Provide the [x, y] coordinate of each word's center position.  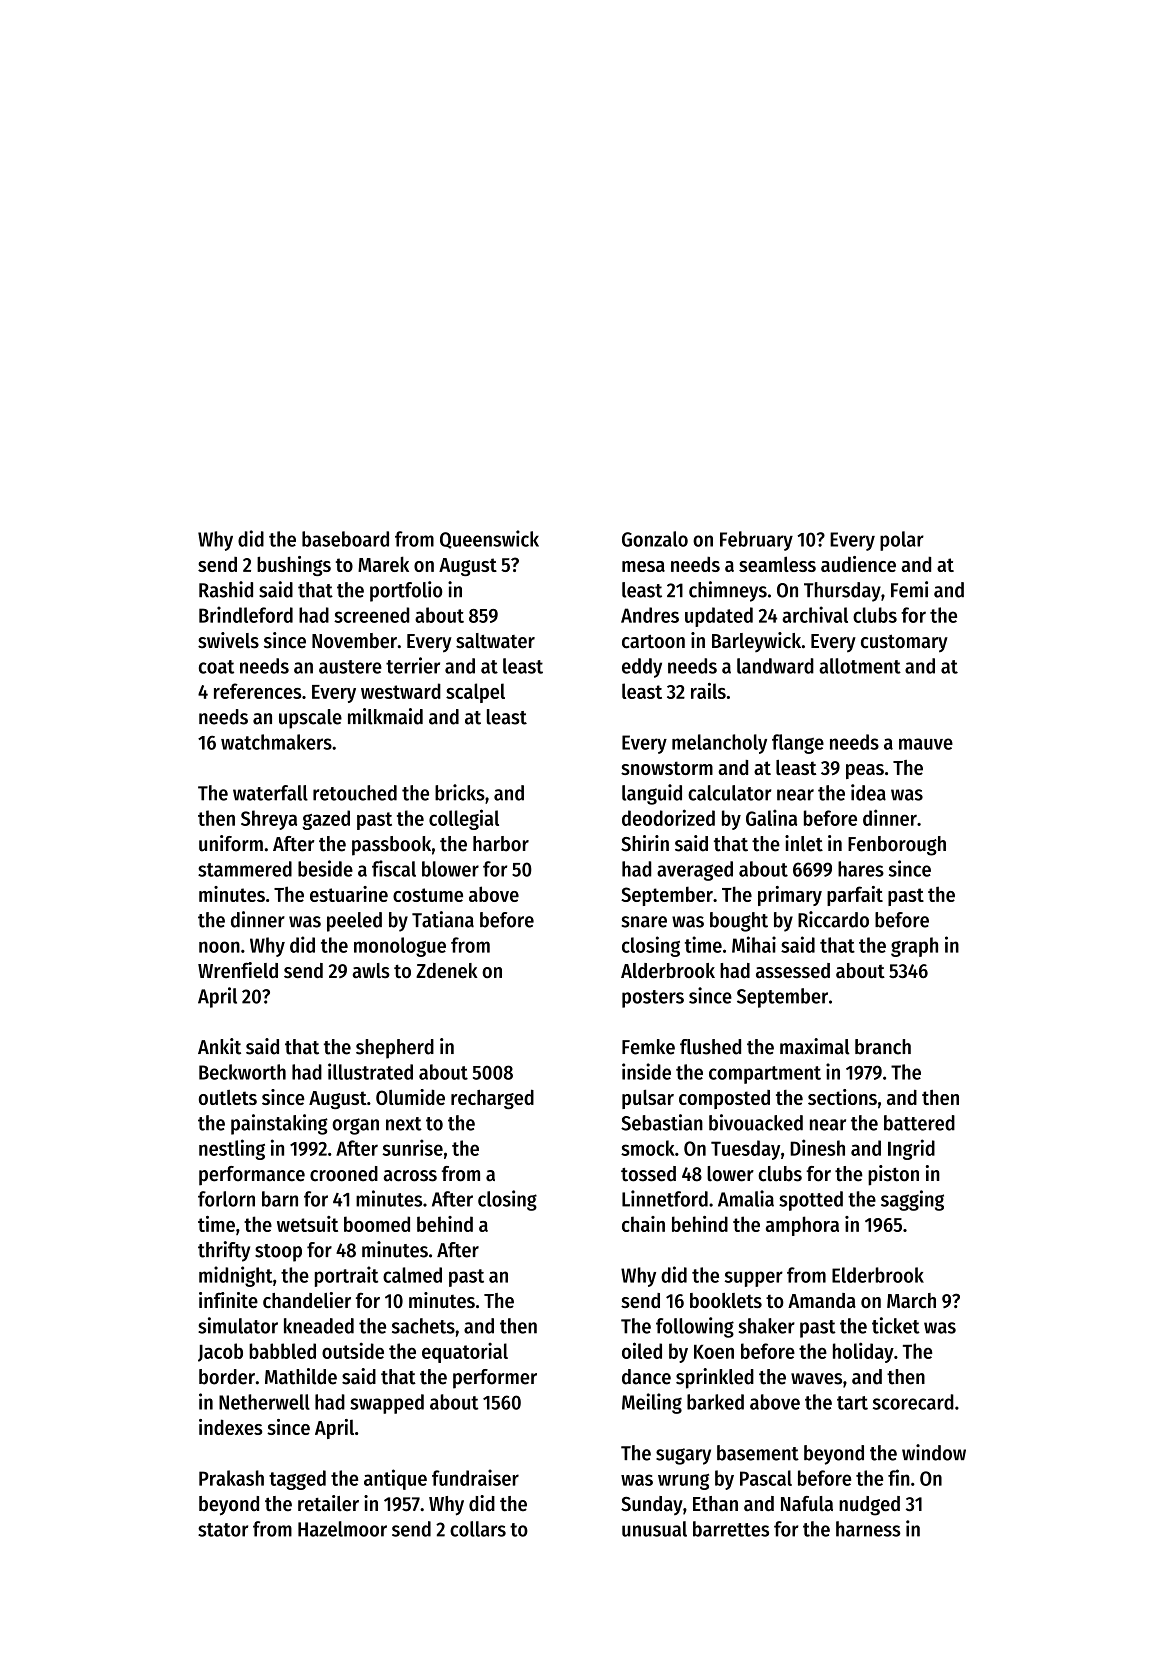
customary [904, 643]
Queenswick [489, 539]
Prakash [231, 1478]
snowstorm [667, 768]
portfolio [406, 591]
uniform [231, 843]
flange [798, 744]
